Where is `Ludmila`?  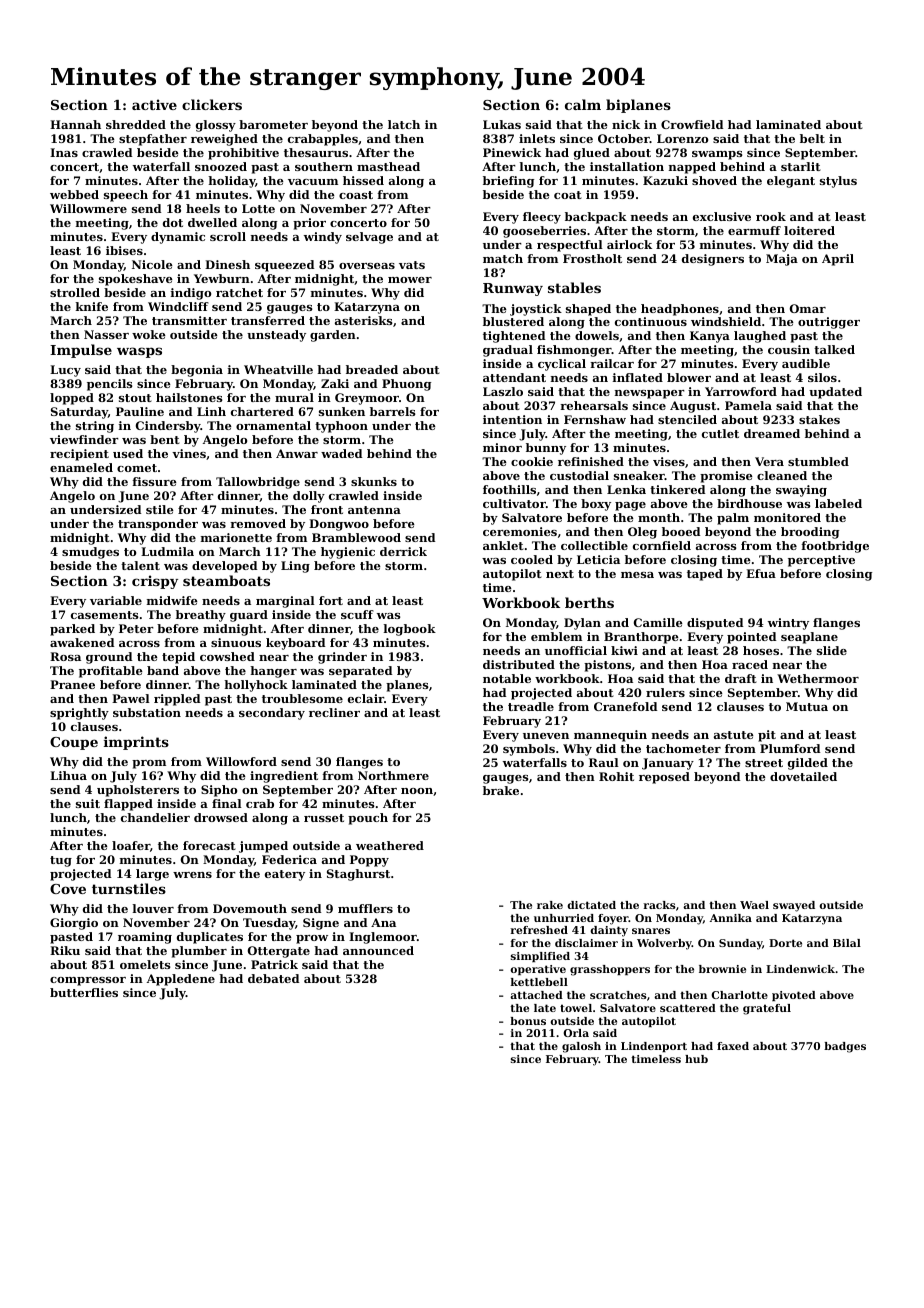
Ludmila is located at coordinates (167, 551).
